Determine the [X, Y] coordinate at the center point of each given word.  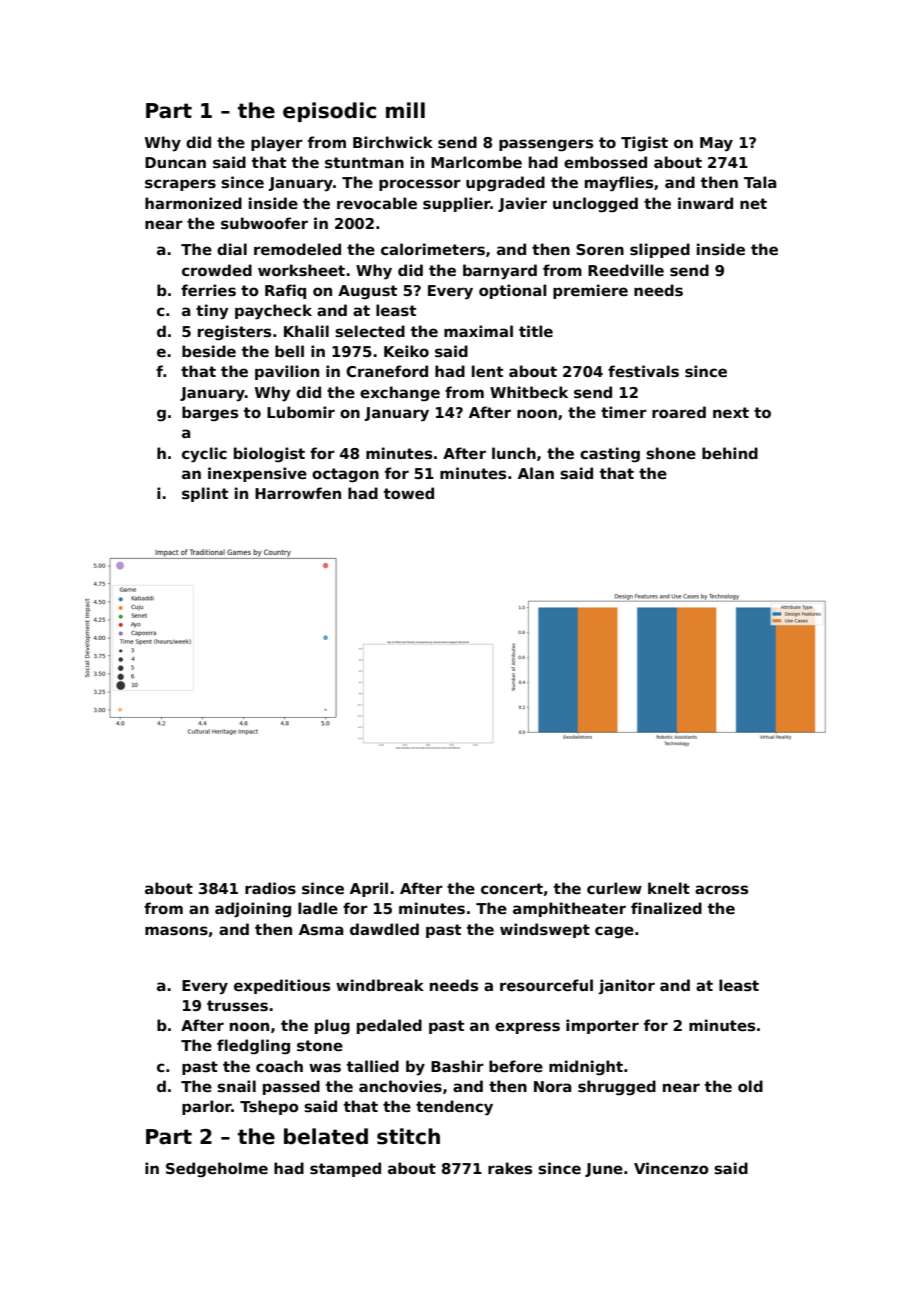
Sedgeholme [217, 1170]
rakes [510, 1168]
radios [270, 888]
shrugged [617, 1088]
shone [671, 453]
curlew [614, 888]
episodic [329, 112]
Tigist [644, 144]
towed [409, 493]
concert [512, 888]
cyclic [204, 455]
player [277, 144]
